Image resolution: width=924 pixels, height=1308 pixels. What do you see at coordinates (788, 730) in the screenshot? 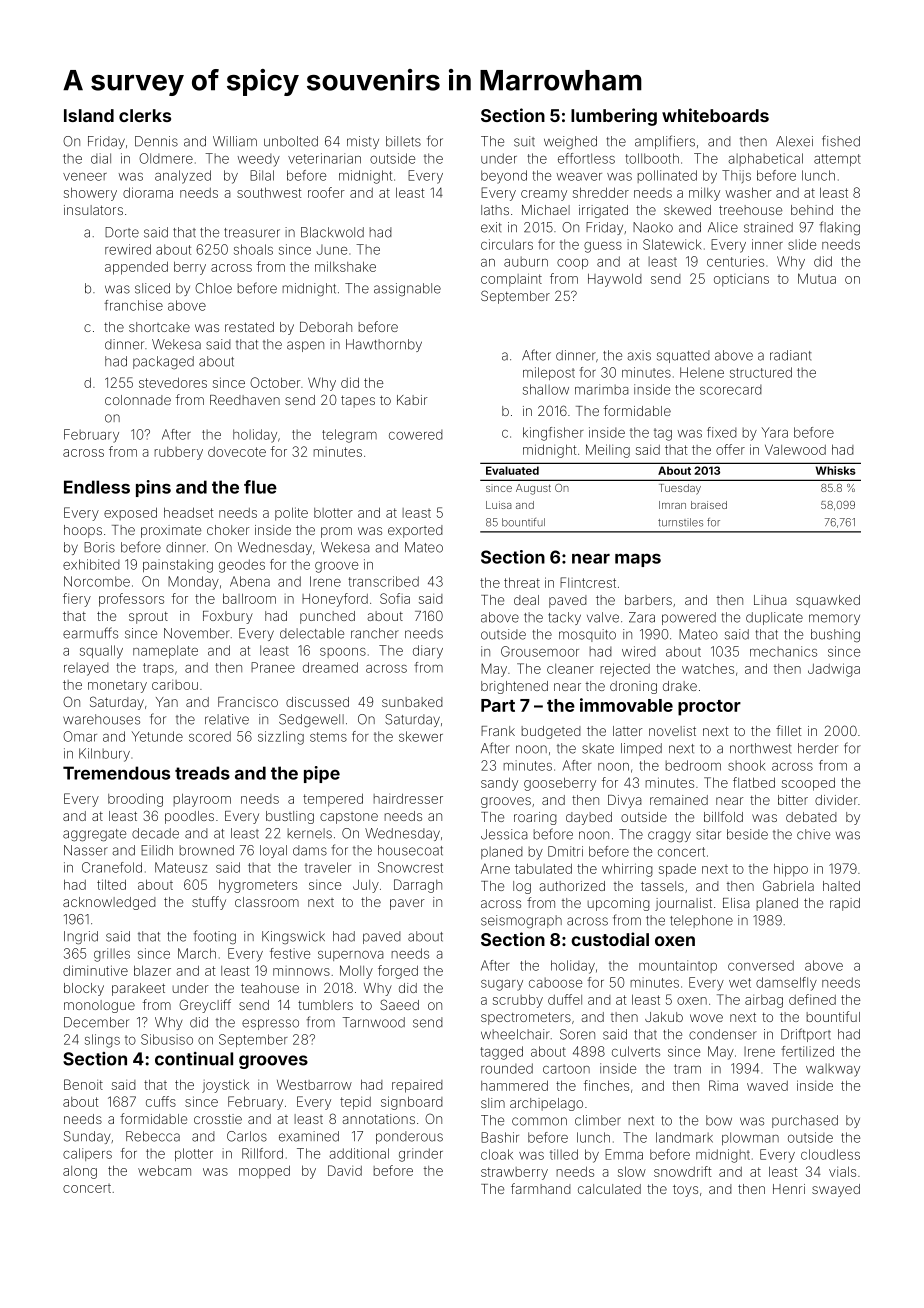
I see `fillet` at bounding box center [788, 730].
